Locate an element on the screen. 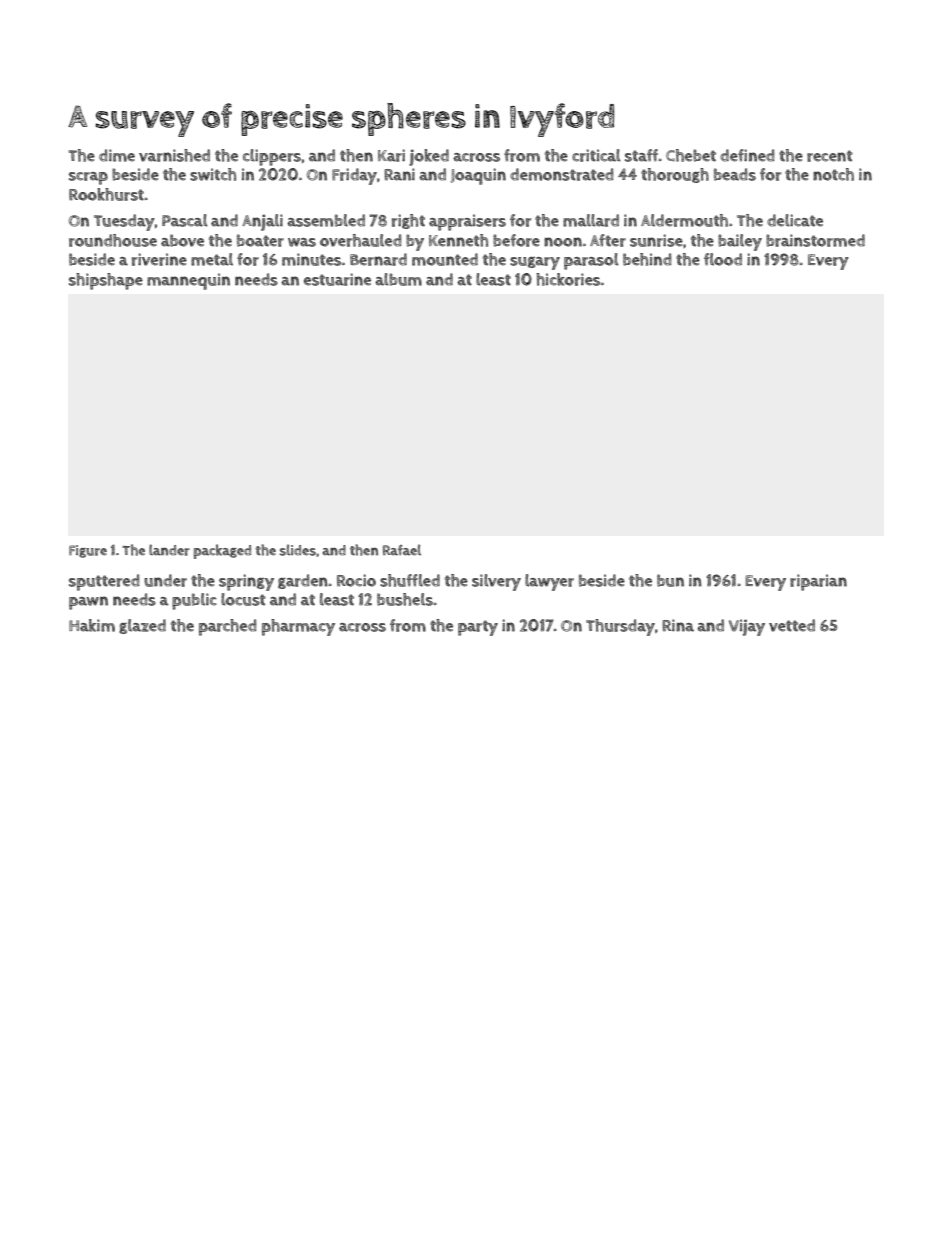 This screenshot has height=1233, width=952. locust is located at coordinates (243, 599).
